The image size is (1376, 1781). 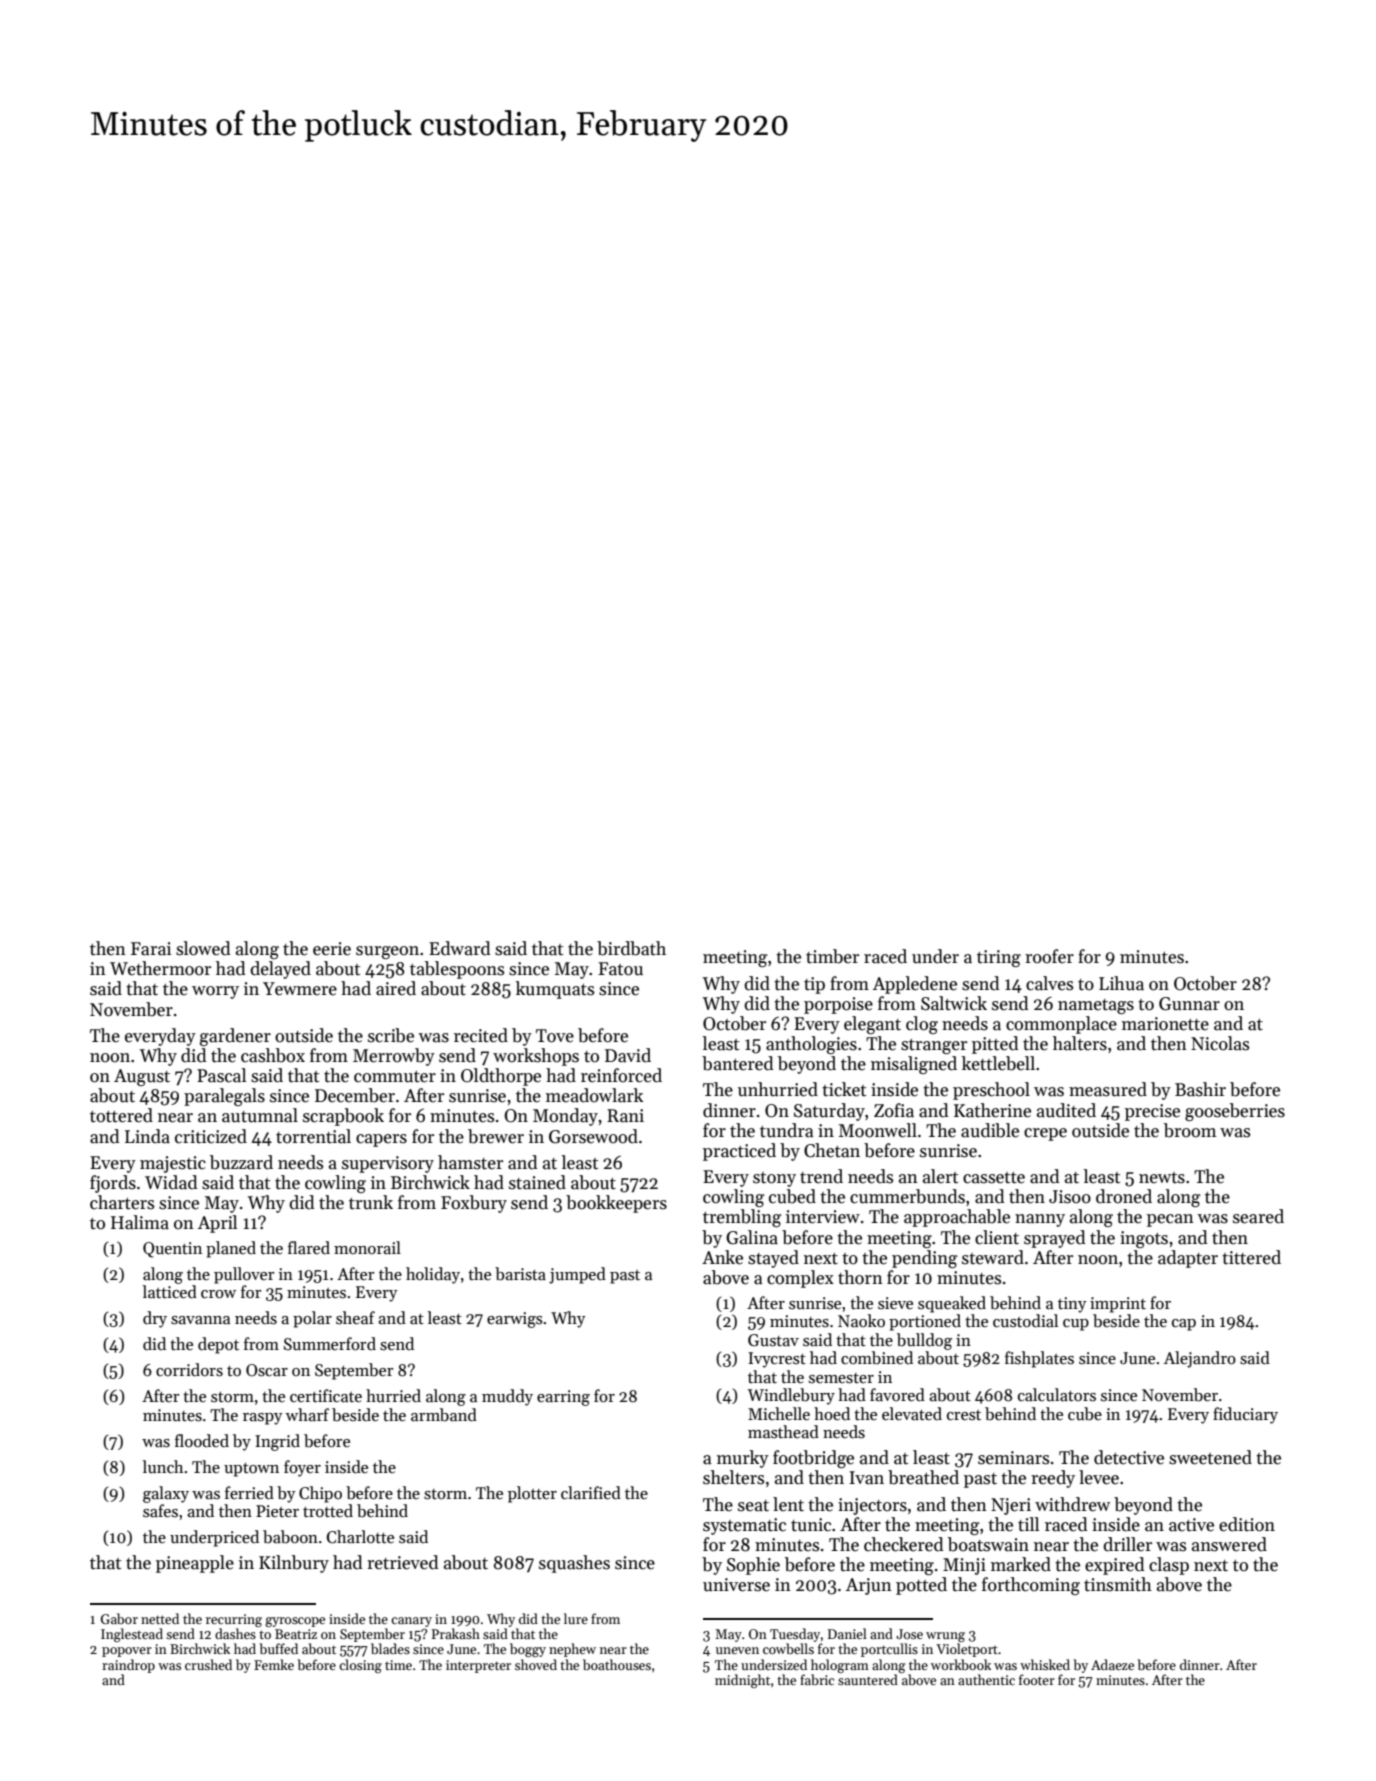 What do you see at coordinates (398, 1665) in the screenshot?
I see `time` at bounding box center [398, 1665].
